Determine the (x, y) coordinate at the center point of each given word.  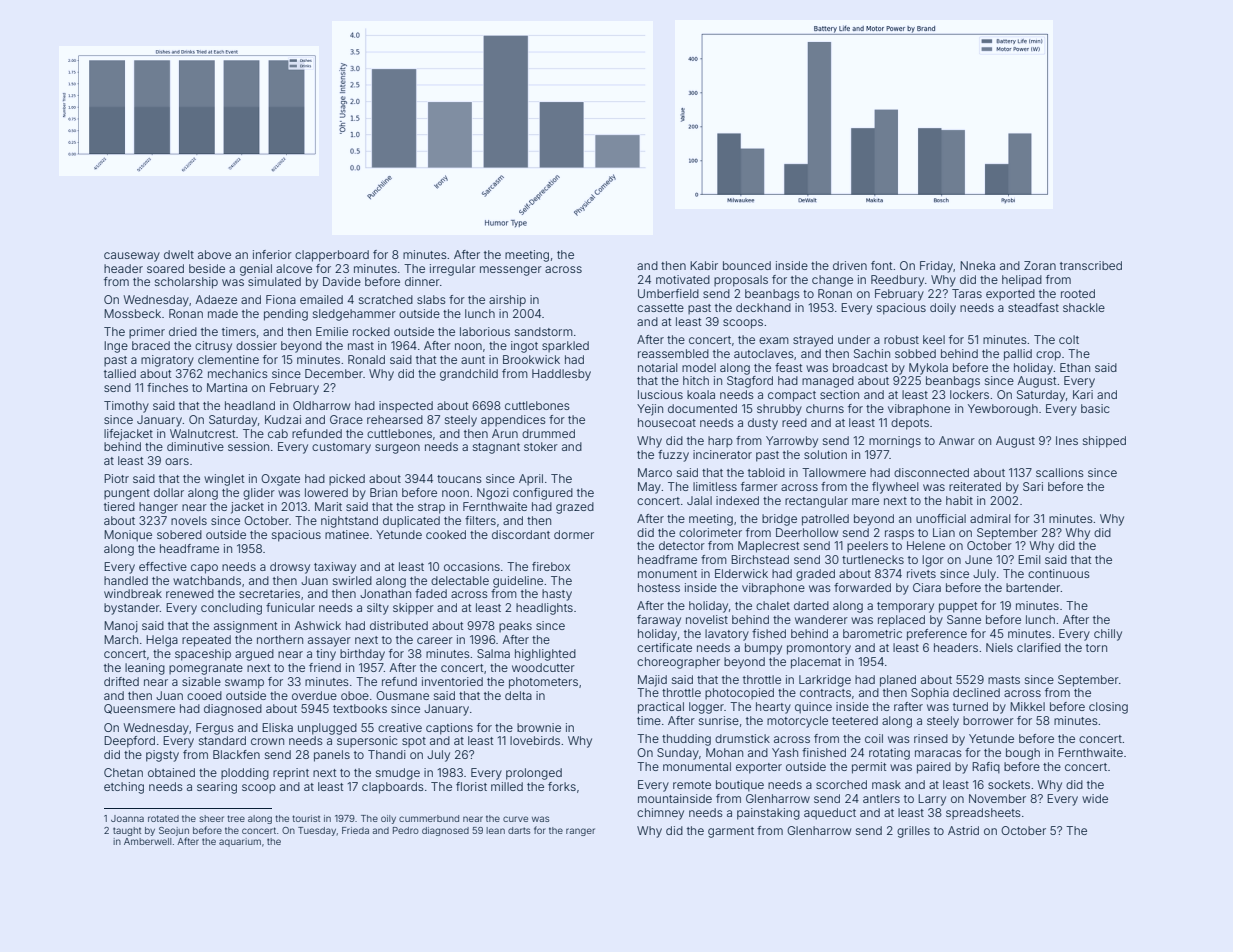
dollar (169, 492)
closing (1108, 708)
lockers (969, 394)
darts (519, 830)
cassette (660, 308)
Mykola (928, 369)
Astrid (963, 830)
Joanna (127, 818)
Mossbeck (132, 313)
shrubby (779, 410)
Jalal (699, 500)
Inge (116, 347)
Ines (1067, 440)
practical (661, 708)
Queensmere (139, 709)
